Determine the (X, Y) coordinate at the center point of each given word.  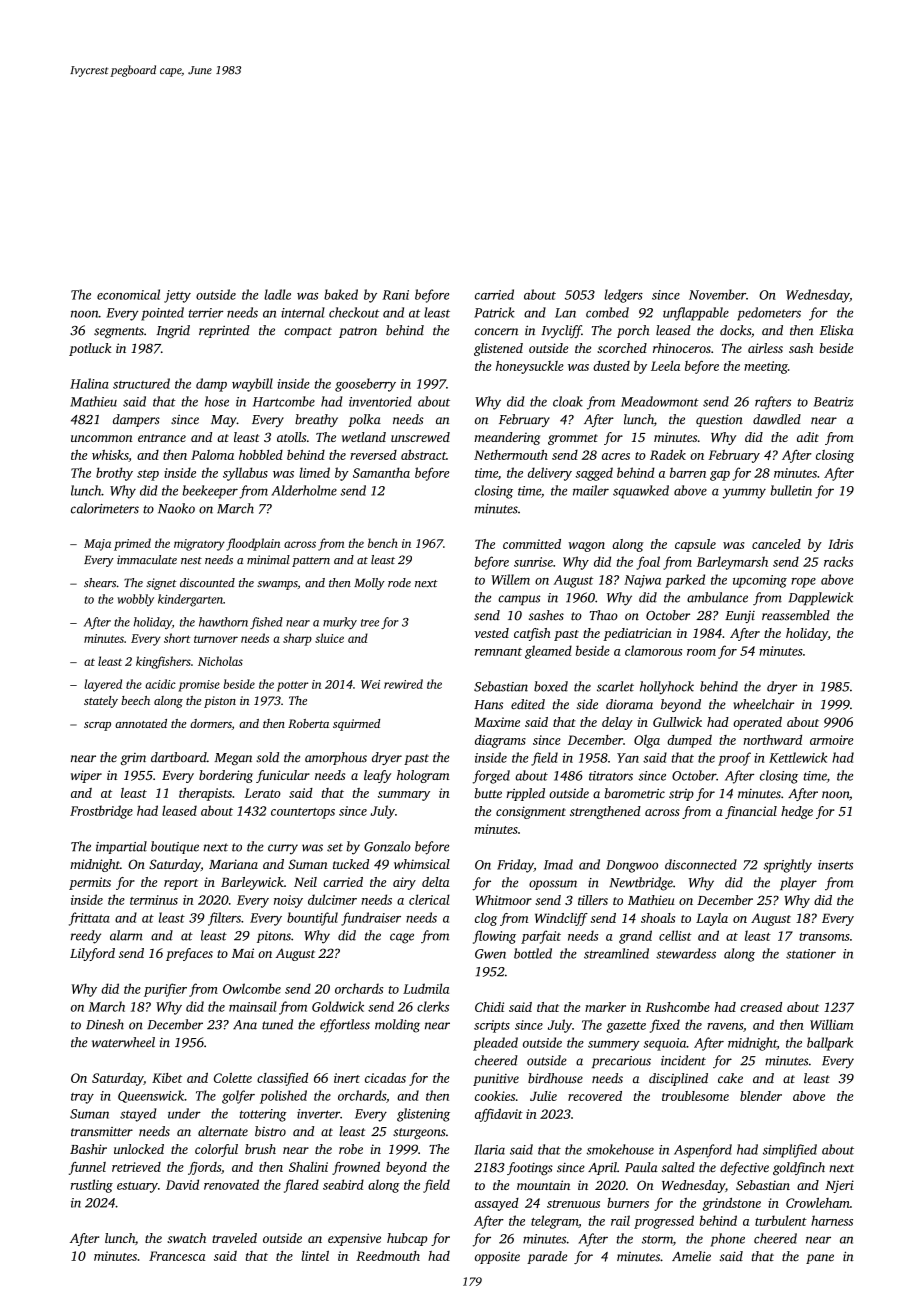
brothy (114, 474)
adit (808, 437)
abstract (423, 455)
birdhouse (555, 1078)
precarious (621, 1062)
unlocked (139, 1149)
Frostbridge (101, 812)
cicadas (385, 1078)
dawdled (777, 419)
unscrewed (420, 437)
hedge (797, 812)
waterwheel (123, 1042)
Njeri (839, 1186)
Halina (89, 383)
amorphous (336, 758)
